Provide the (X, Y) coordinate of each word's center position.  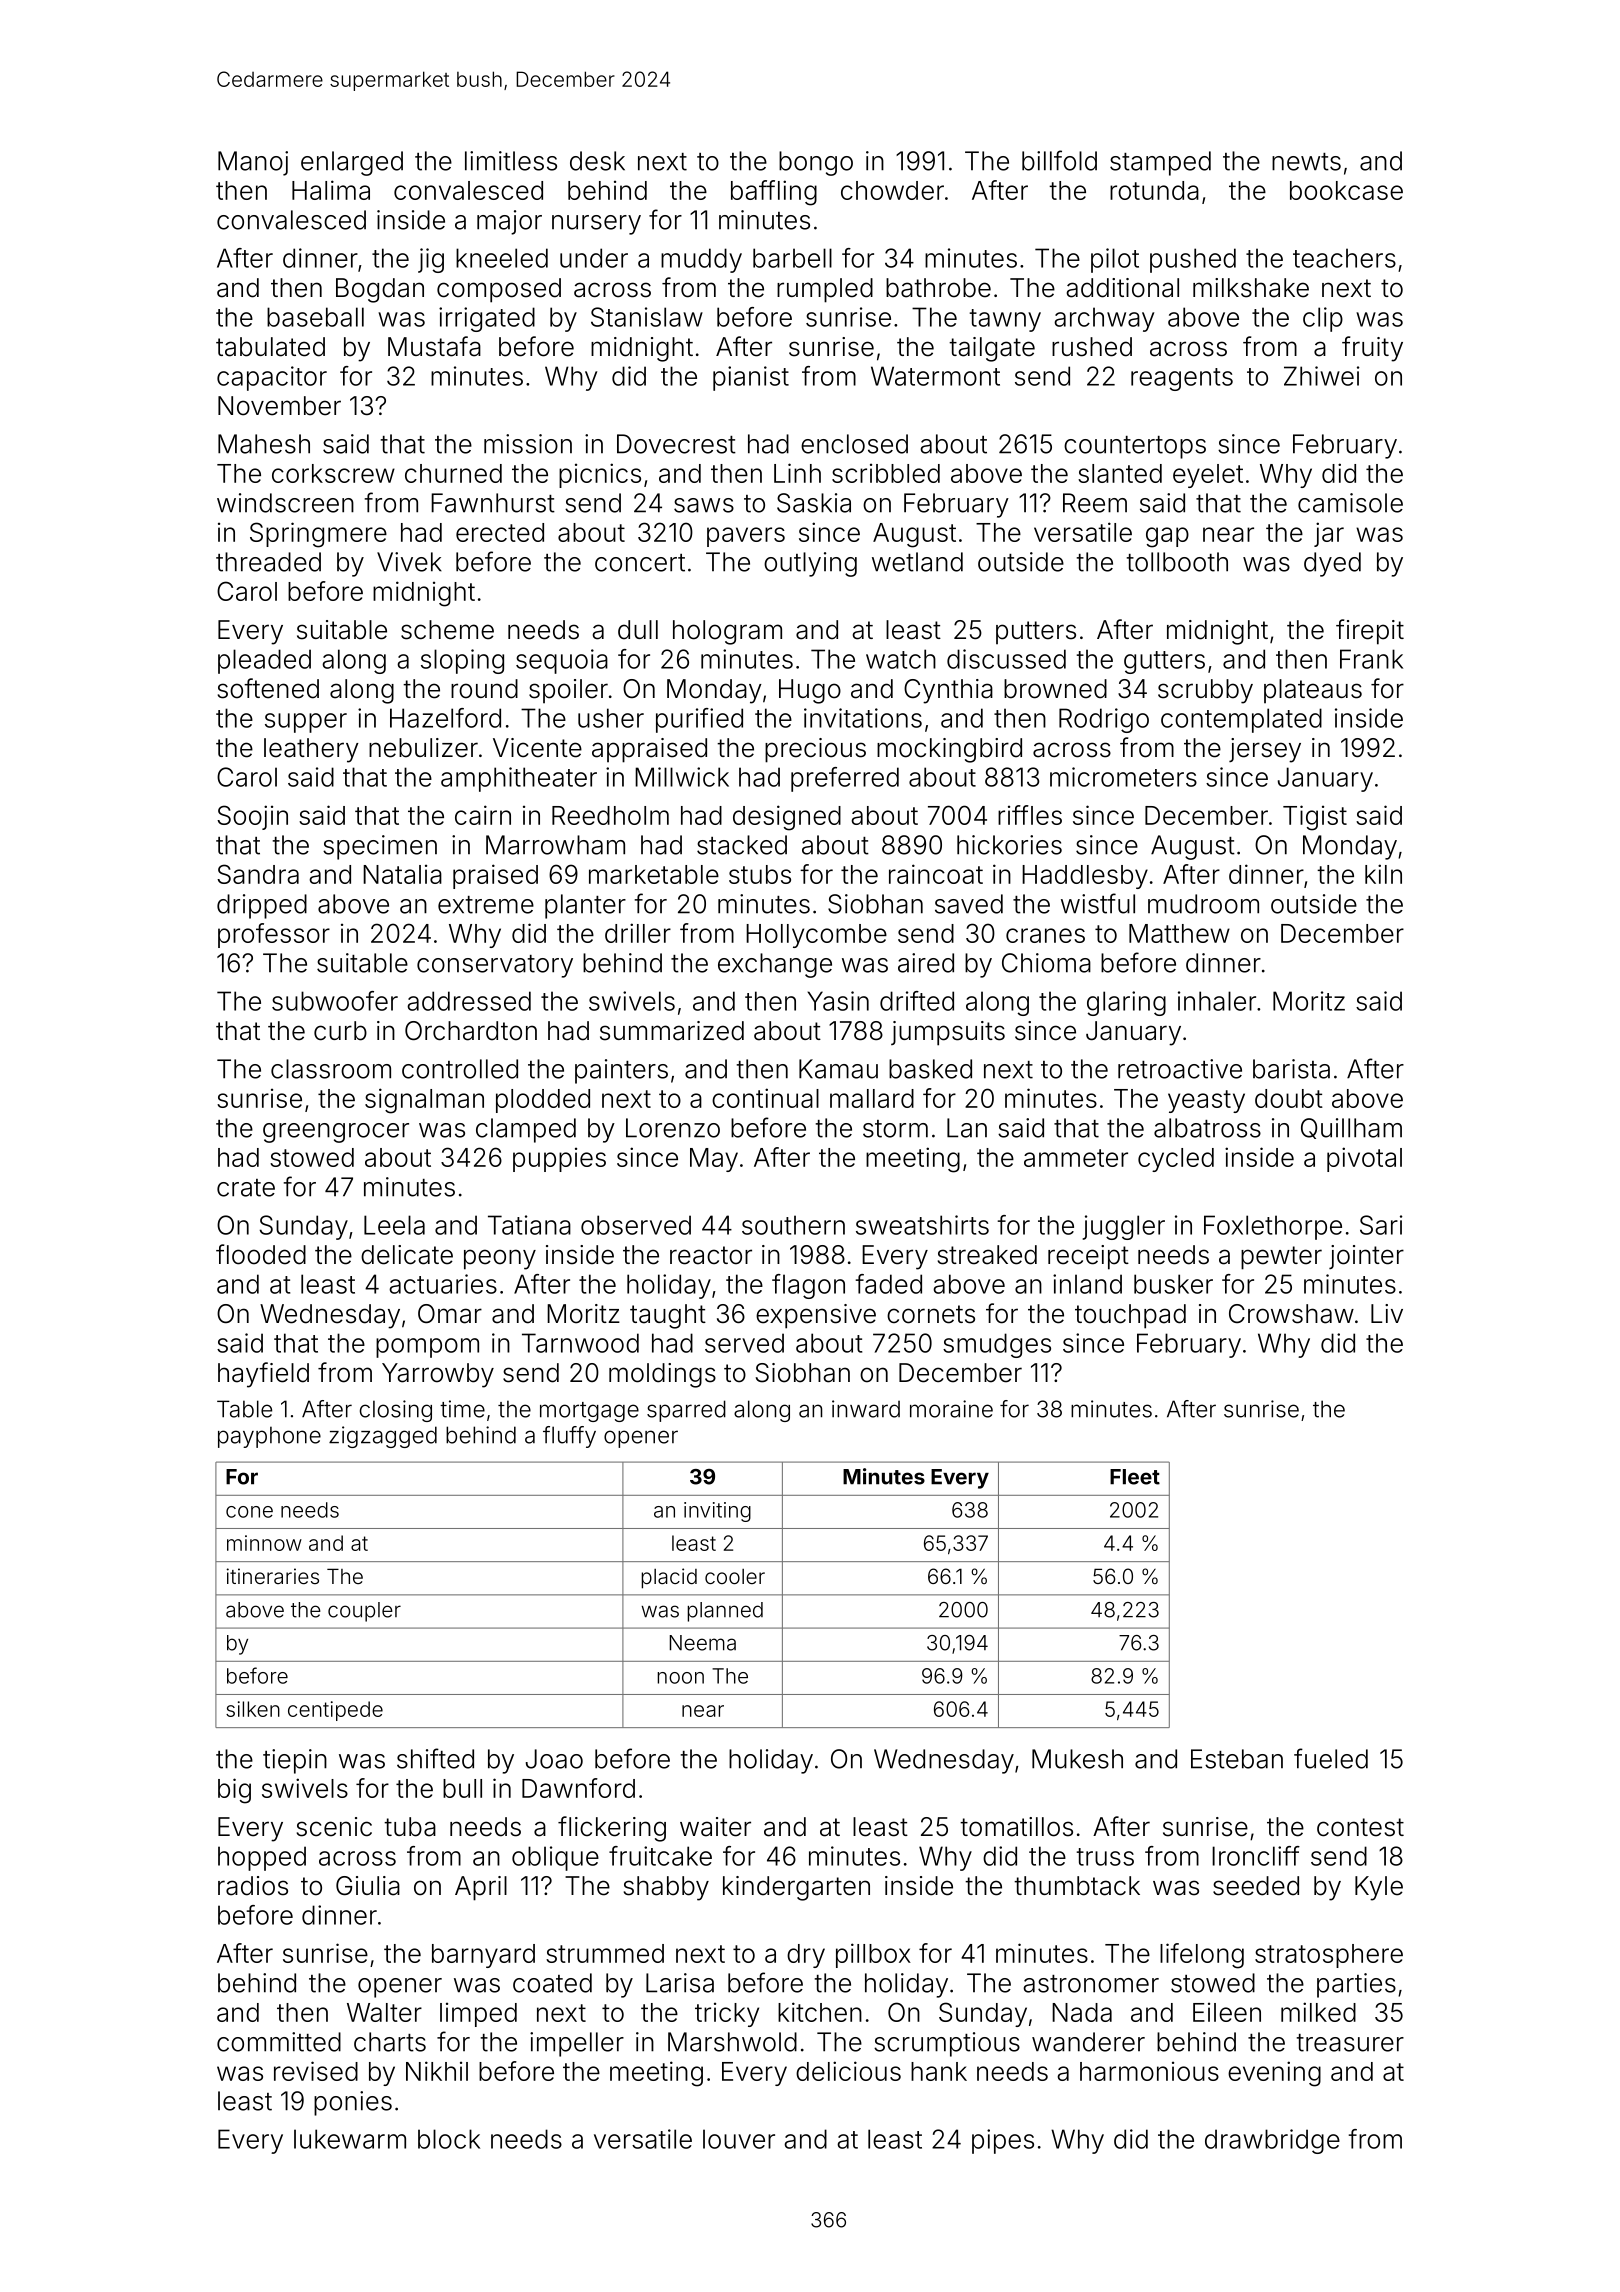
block (449, 2139)
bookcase (1346, 190)
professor (274, 935)
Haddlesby (1085, 877)
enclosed (854, 444)
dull (638, 630)
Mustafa (434, 346)
